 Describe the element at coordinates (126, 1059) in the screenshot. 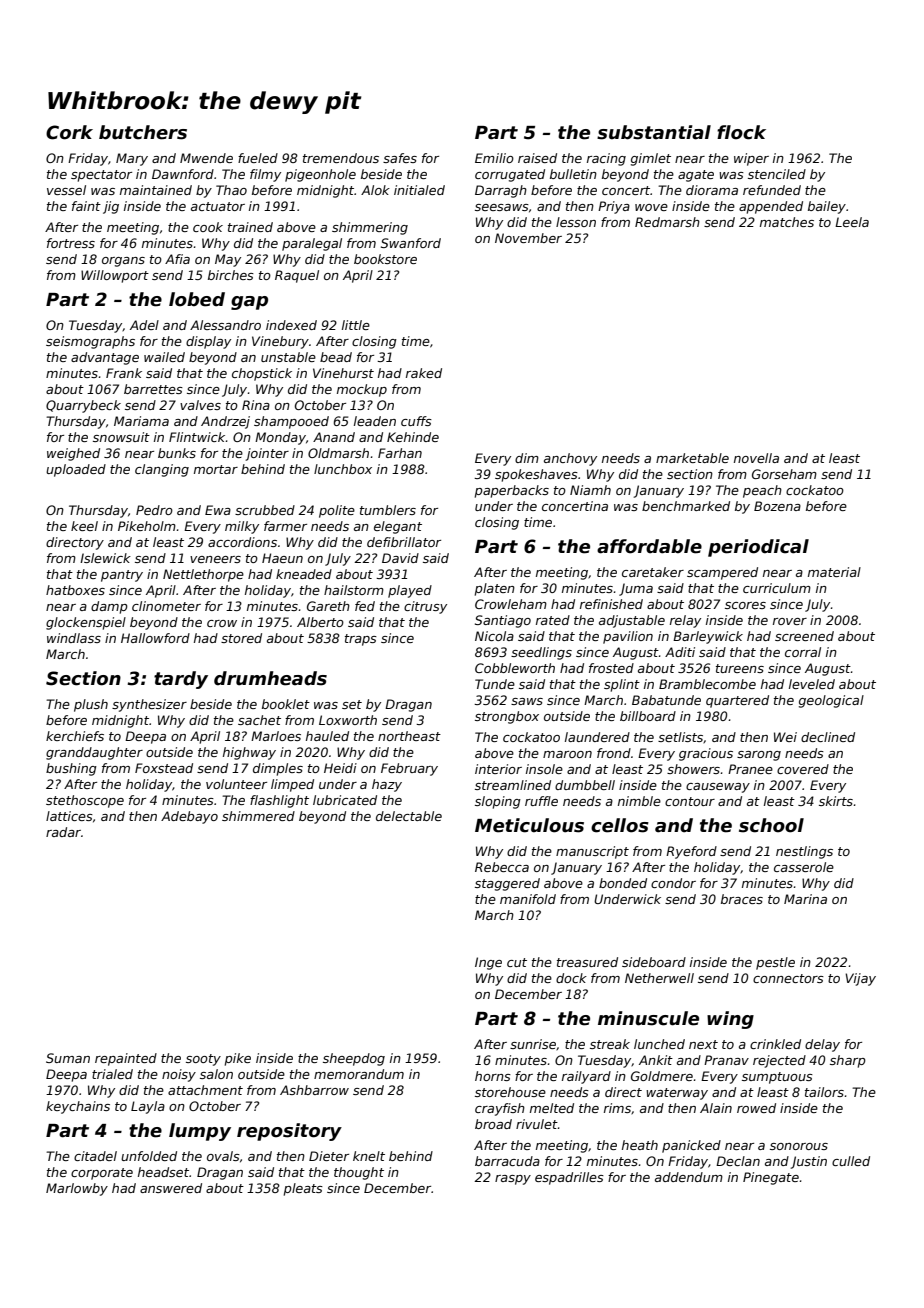

I see `repainted` at that location.
